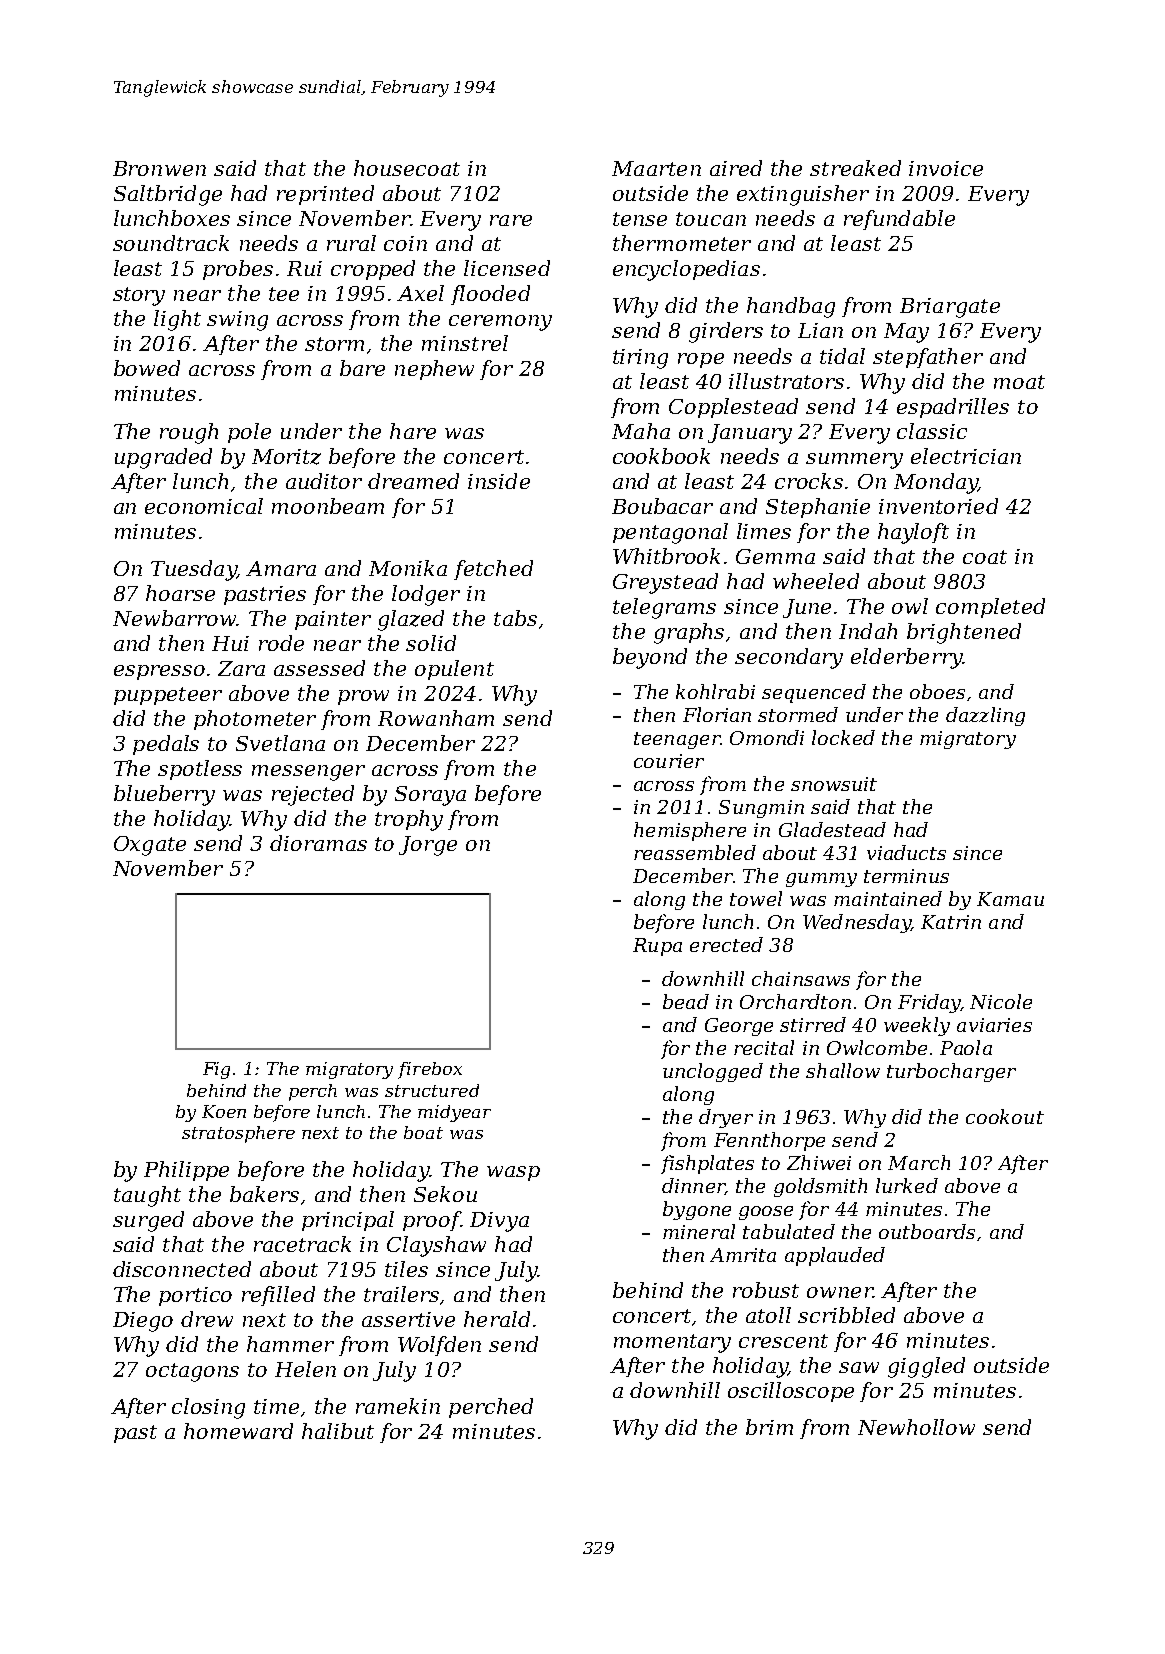  Describe the element at coordinates (159, 168) in the screenshot. I see `Bronwen` at that location.
